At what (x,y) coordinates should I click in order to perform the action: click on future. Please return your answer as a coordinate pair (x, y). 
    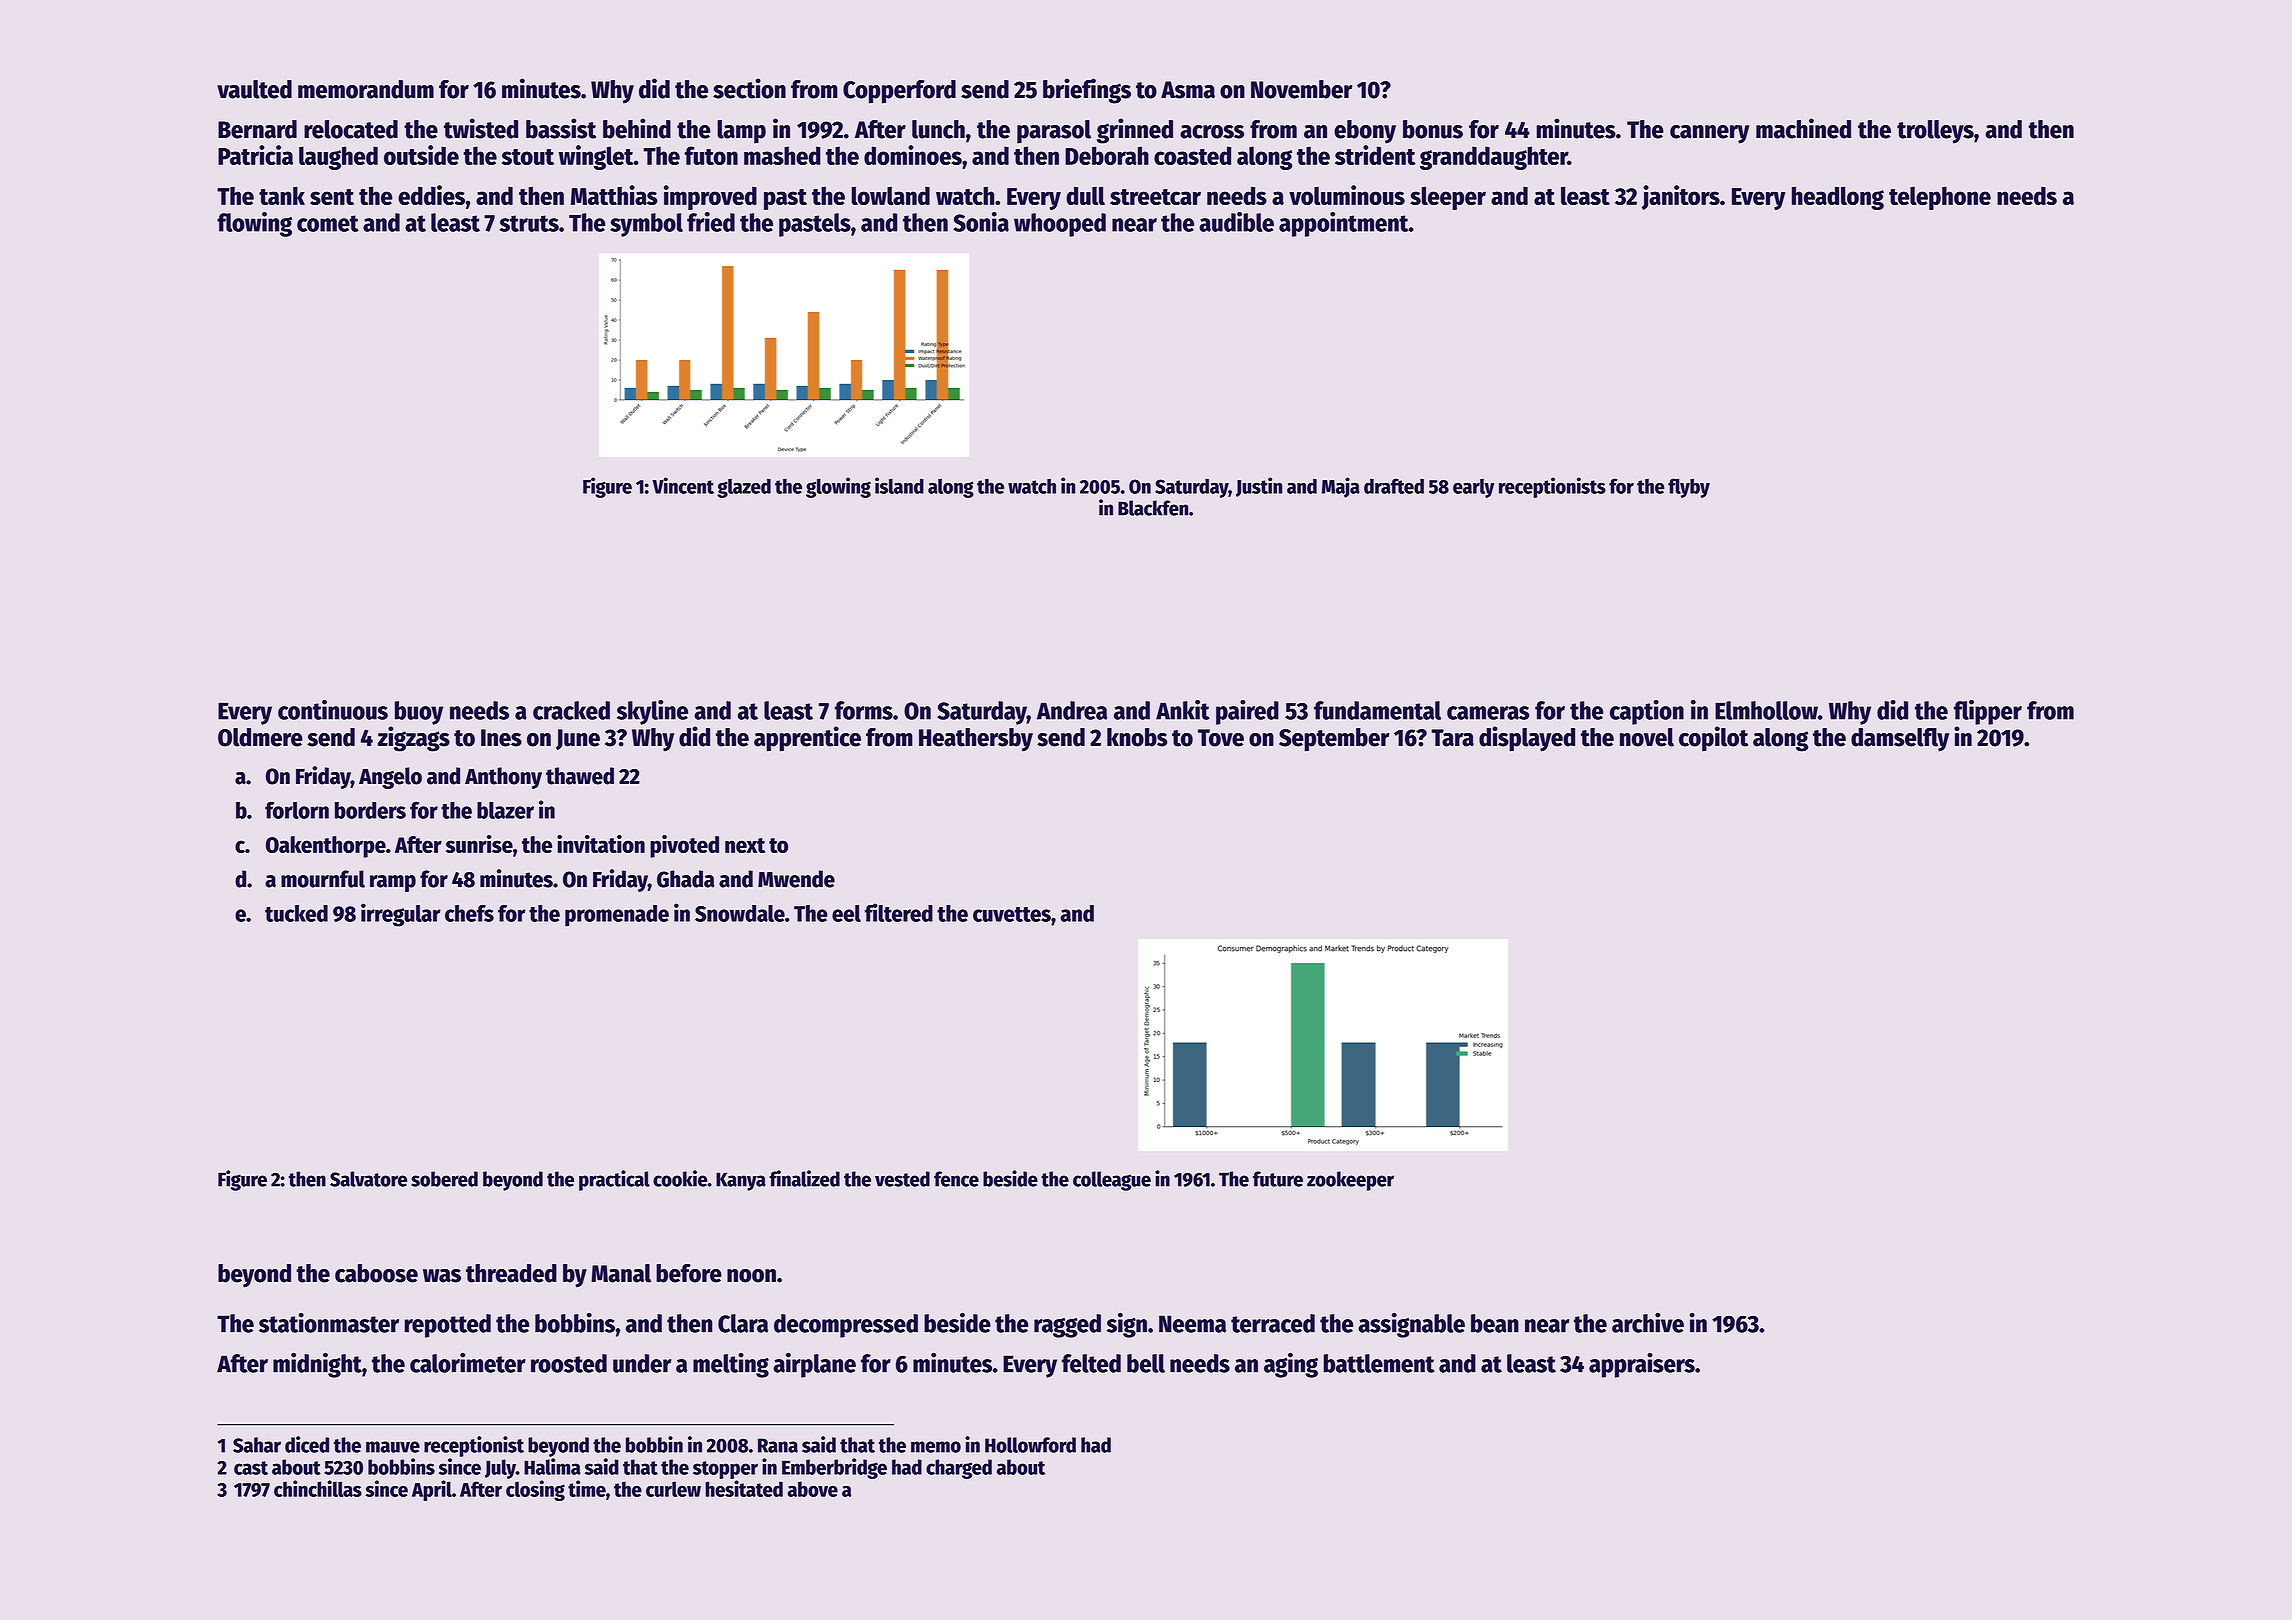
    Looking at the image, I should click on (1278, 1179).
